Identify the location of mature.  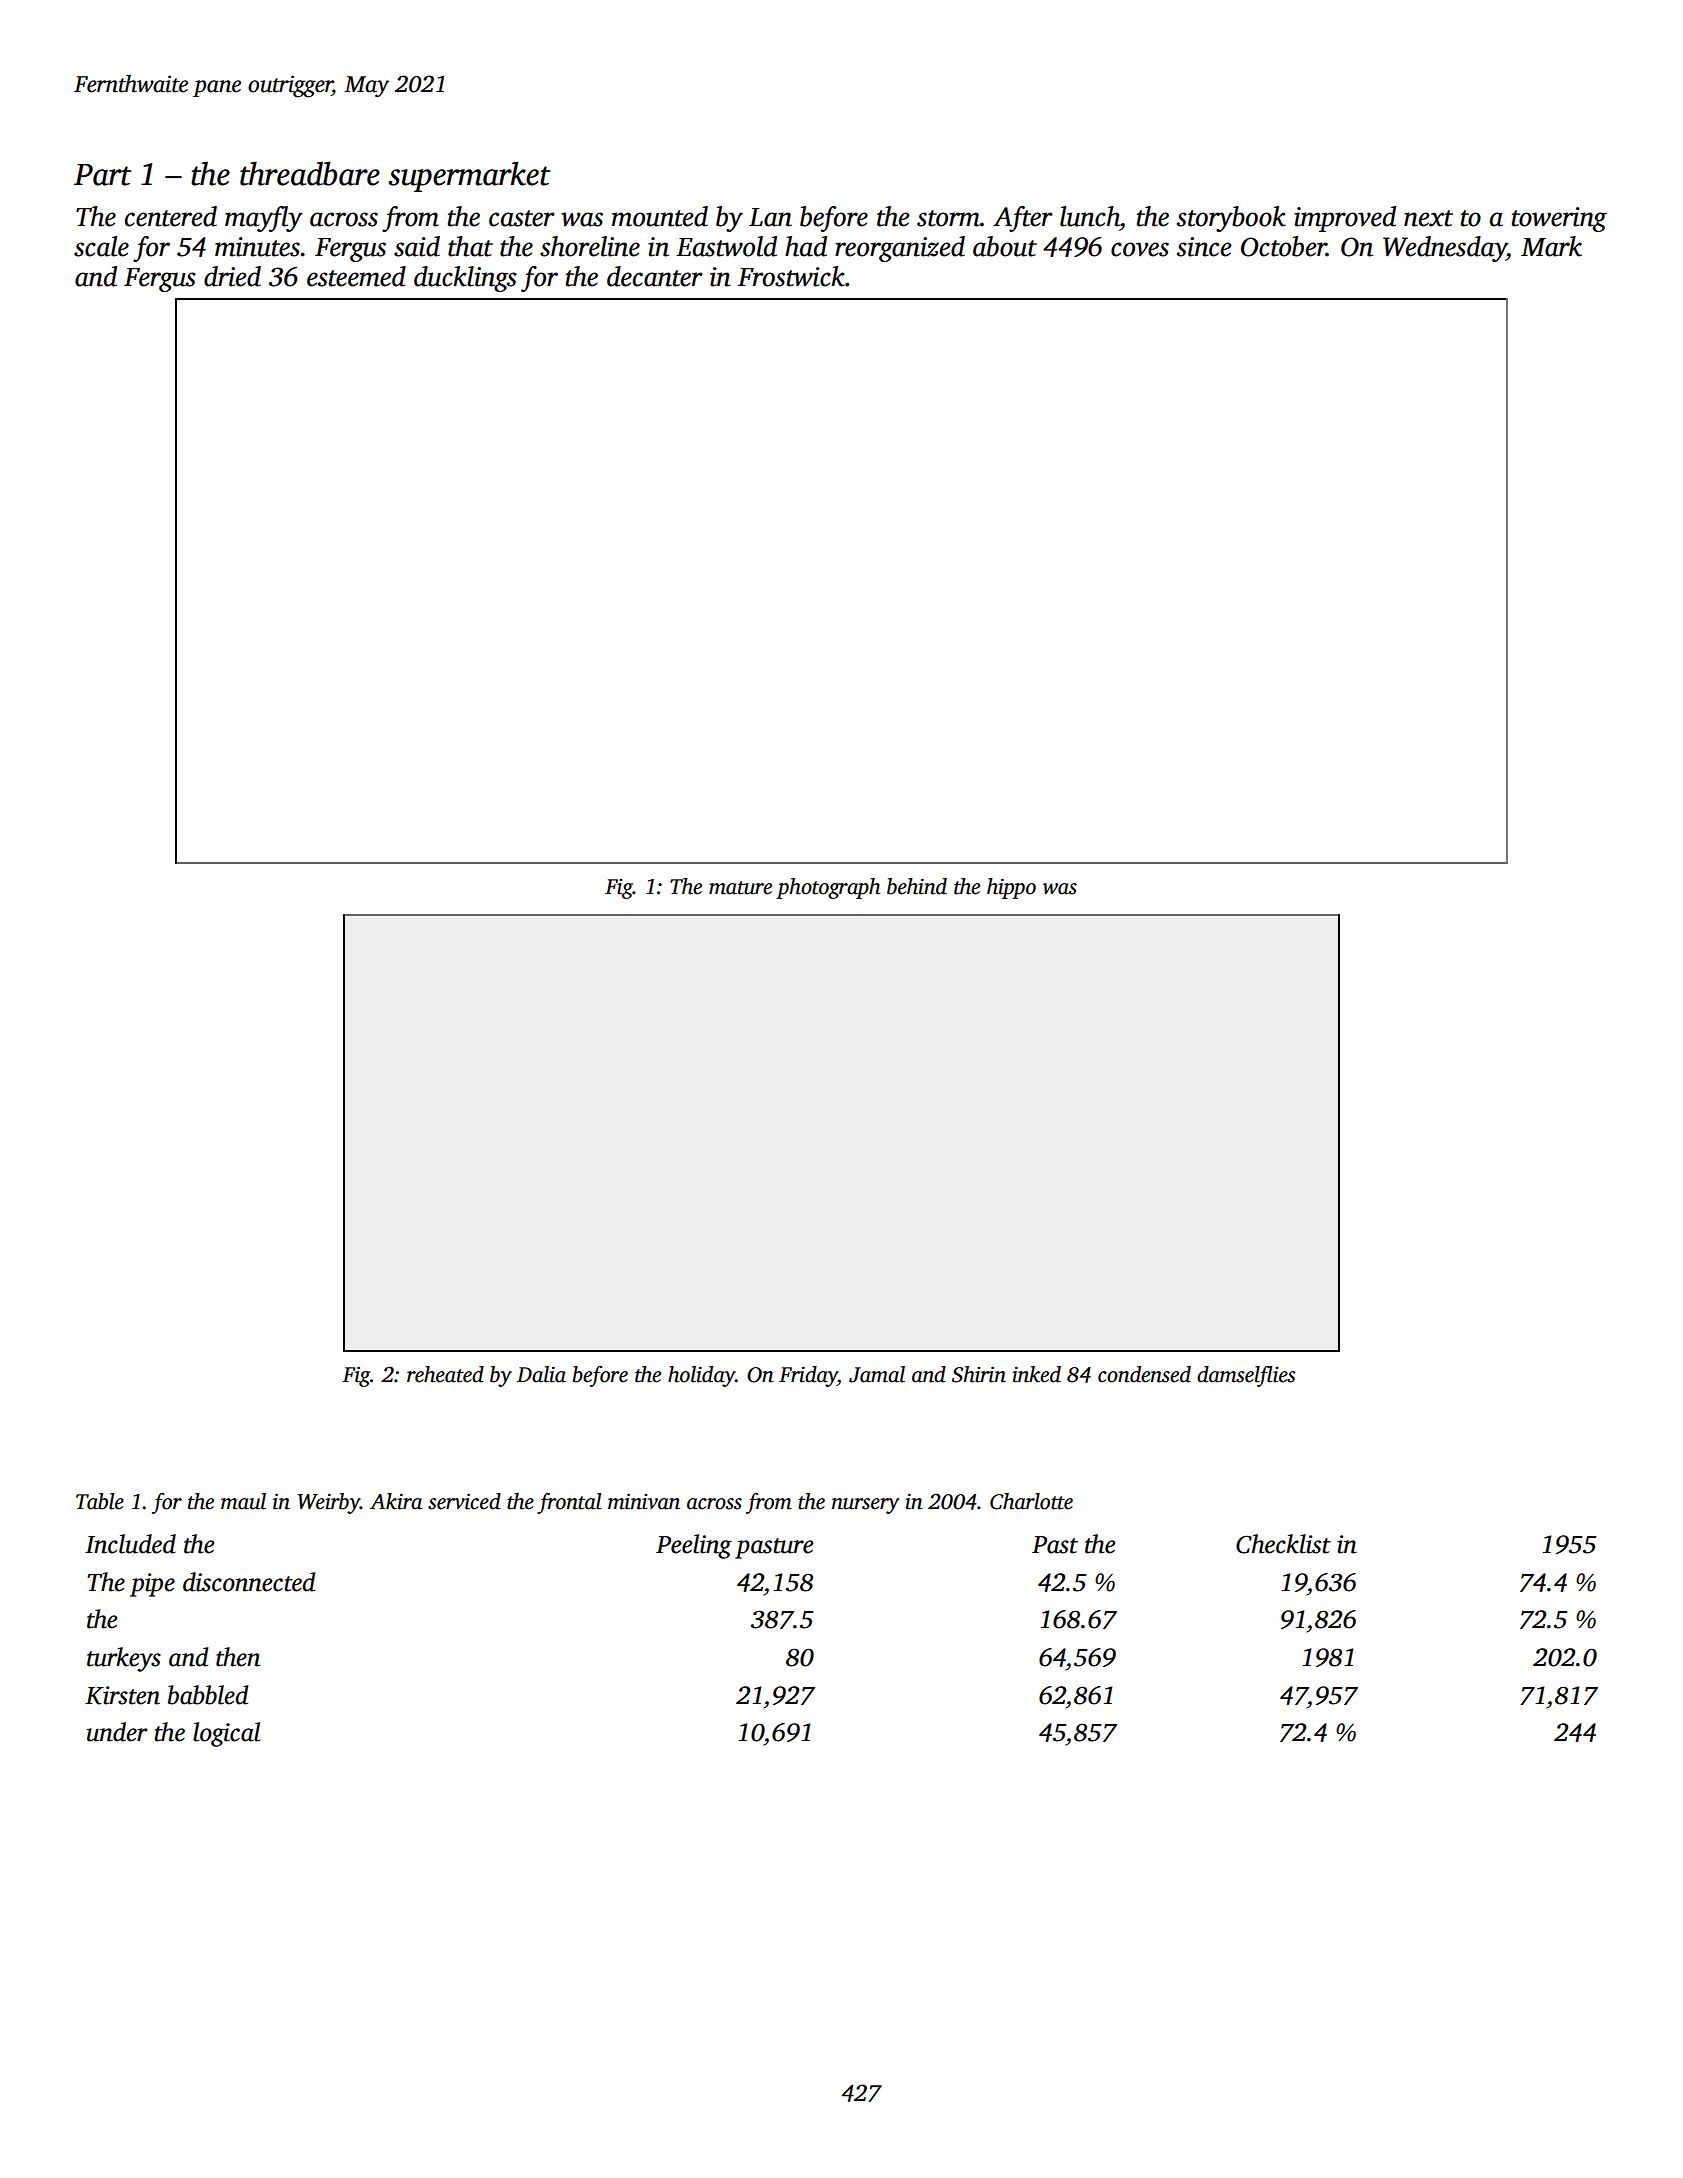
(740, 888).
